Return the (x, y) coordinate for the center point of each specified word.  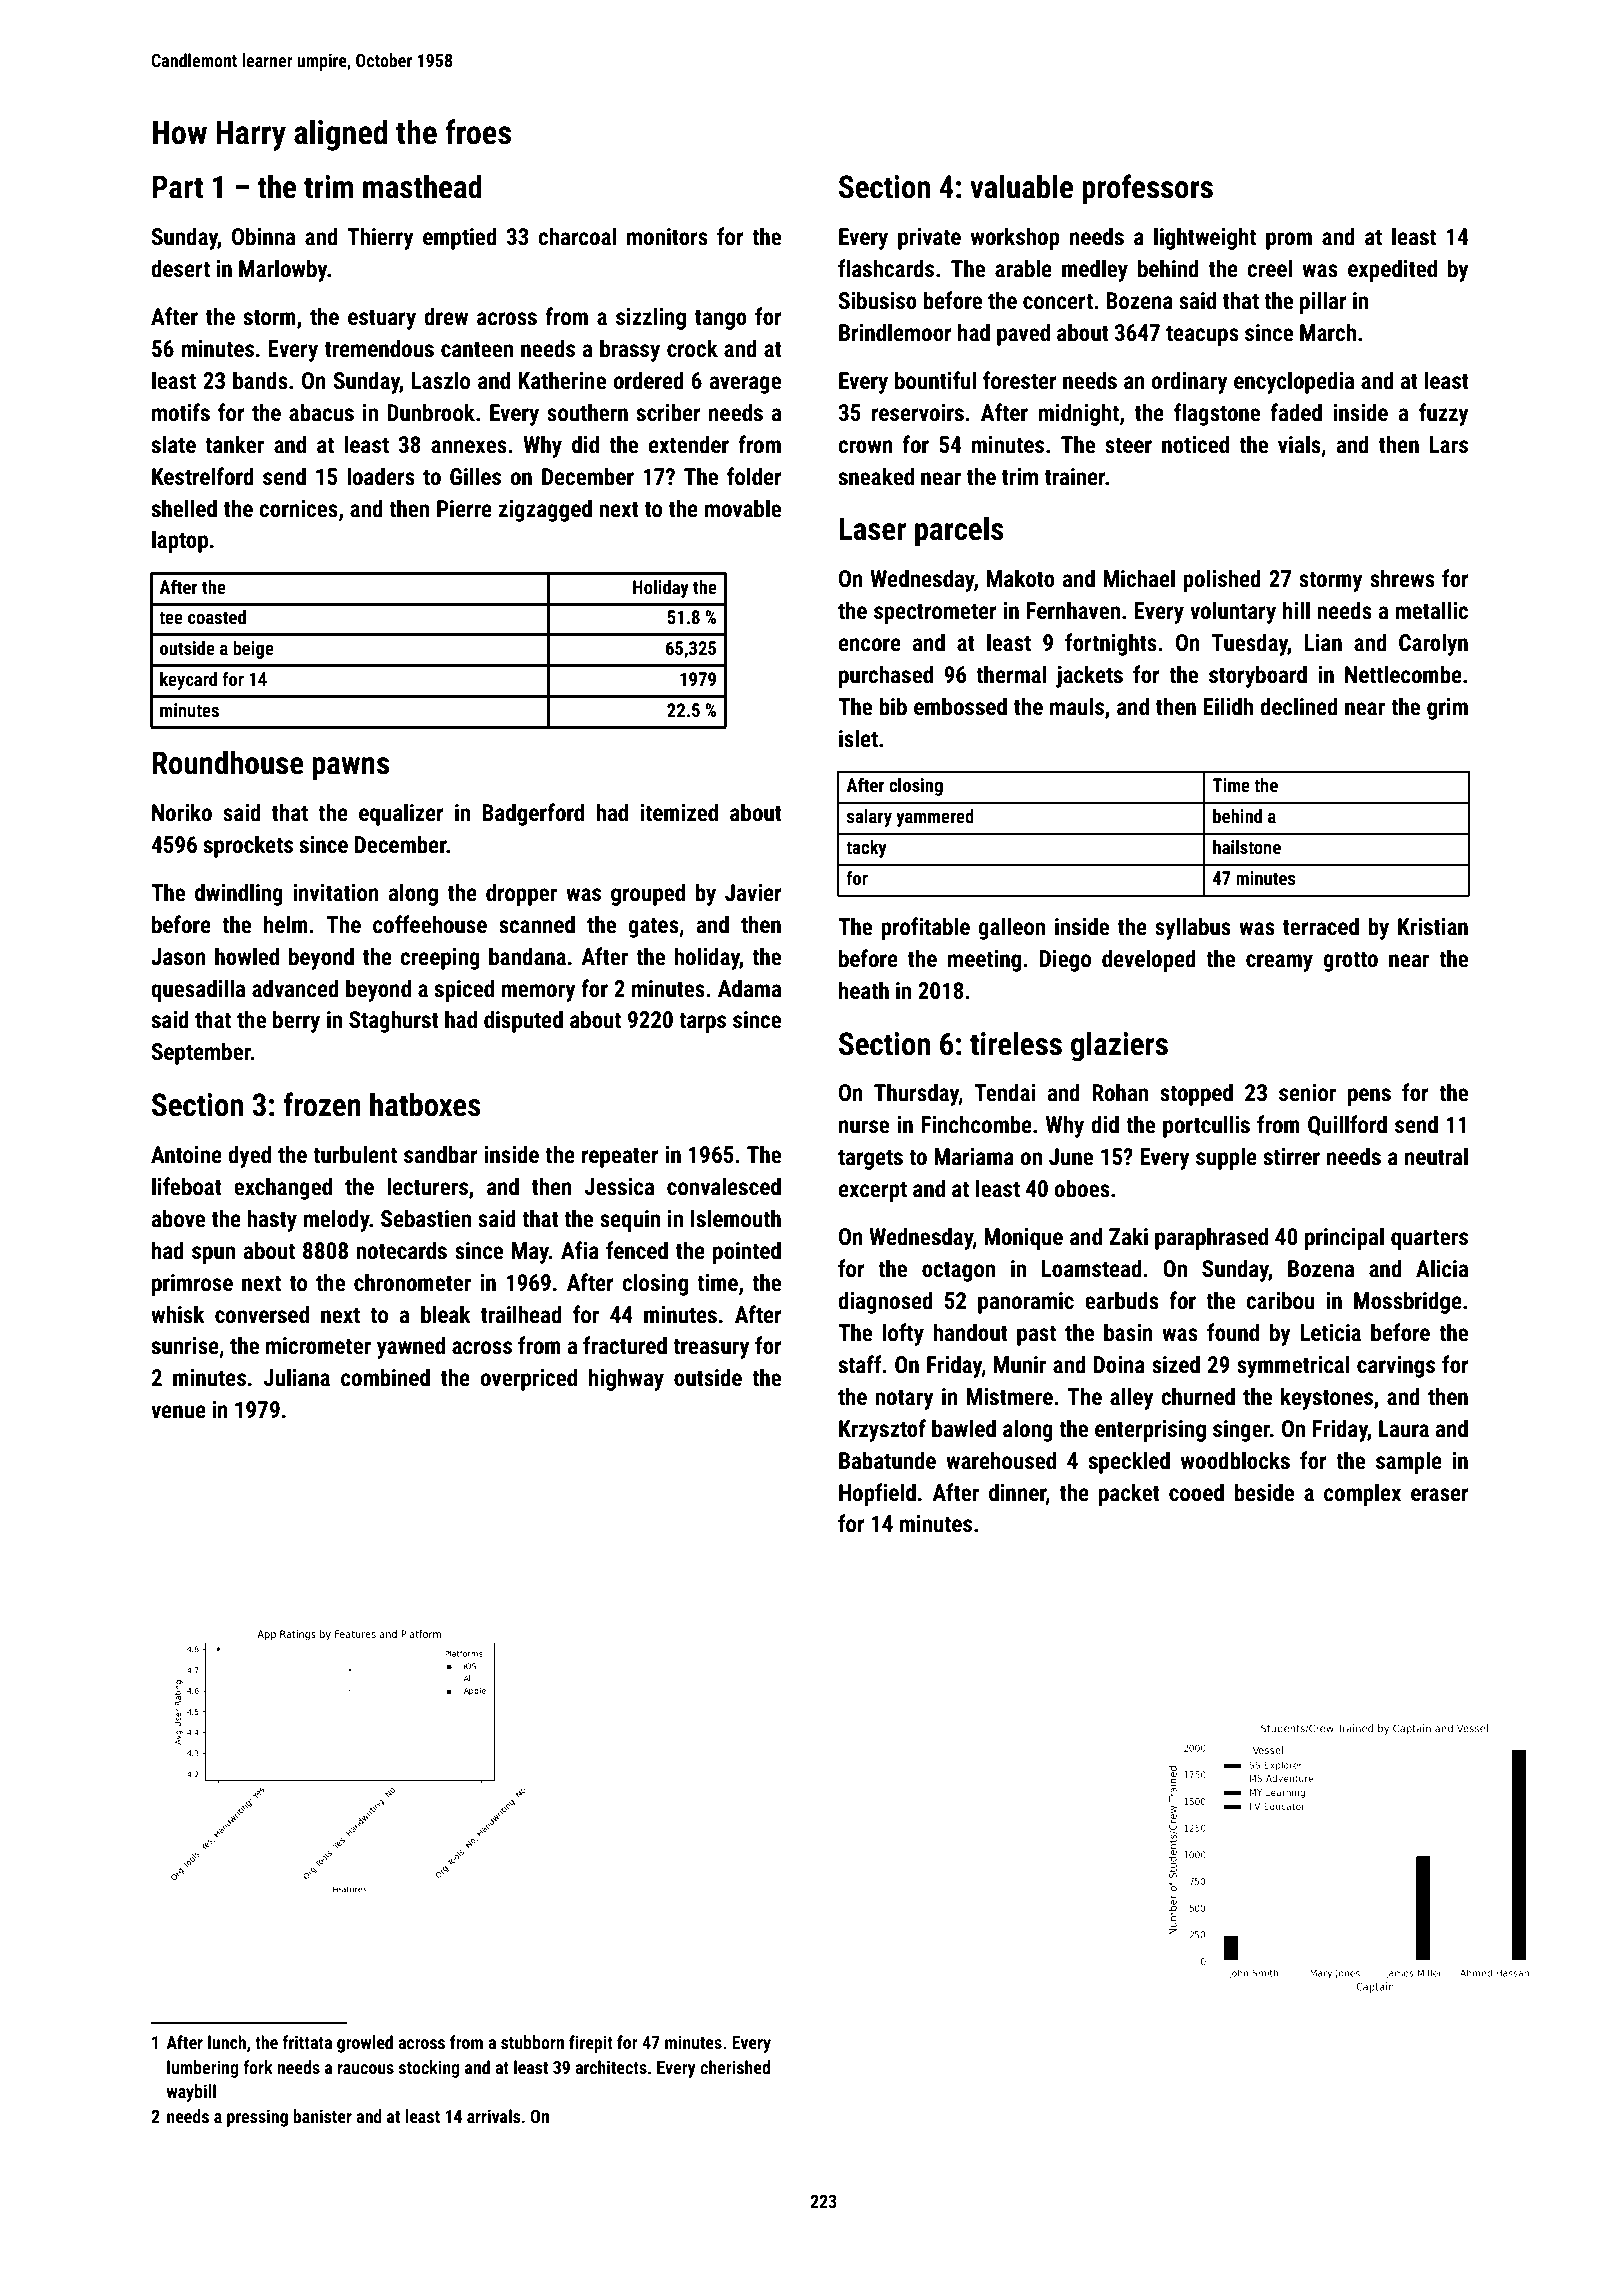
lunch (227, 2042)
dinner (1017, 1492)
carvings (1396, 1367)
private (929, 239)
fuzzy (1444, 414)
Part (177, 187)
